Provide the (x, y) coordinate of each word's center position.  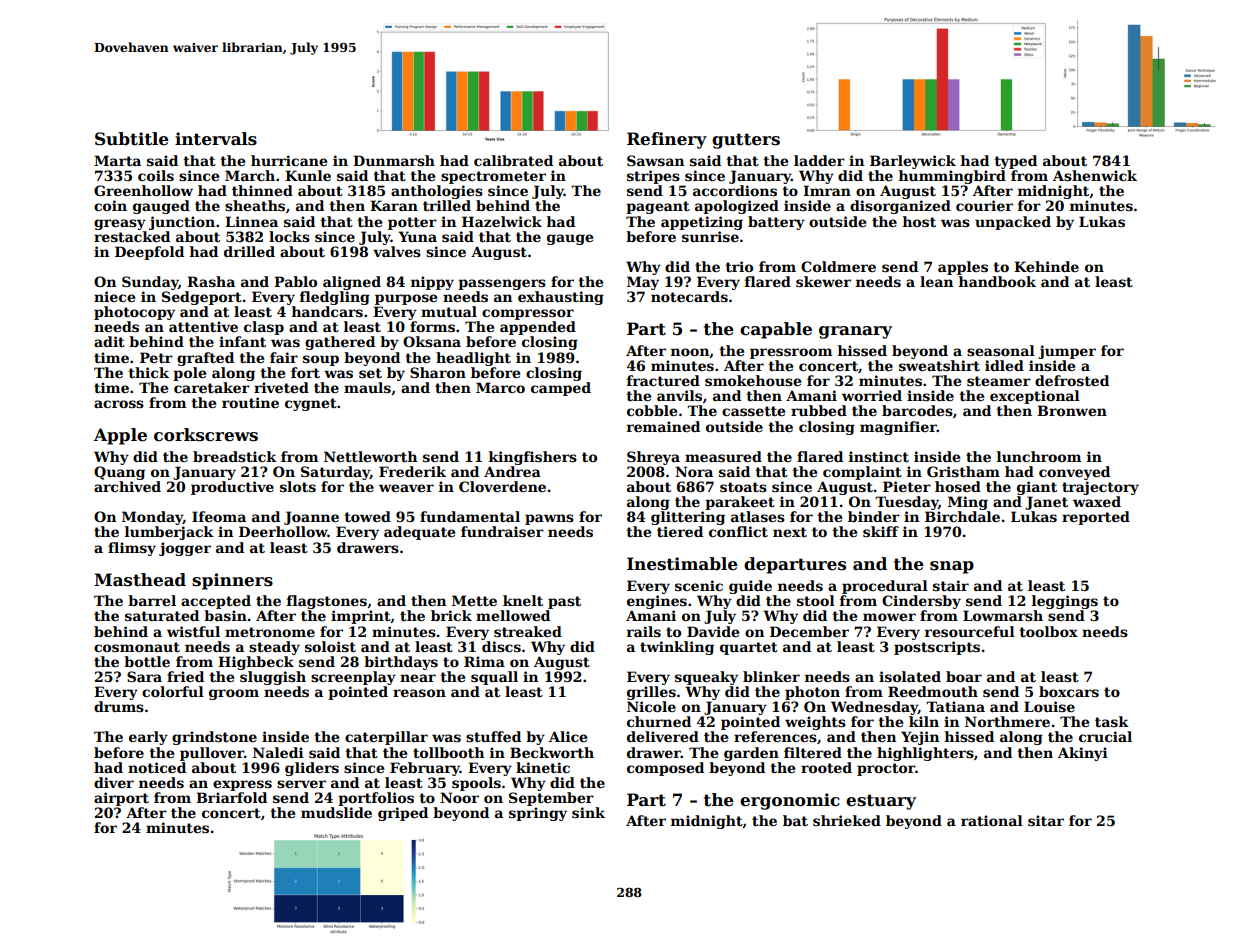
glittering (688, 518)
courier (984, 205)
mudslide (336, 812)
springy (538, 814)
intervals (216, 139)
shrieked (847, 820)
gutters (746, 141)
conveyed (1074, 473)
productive (232, 488)
